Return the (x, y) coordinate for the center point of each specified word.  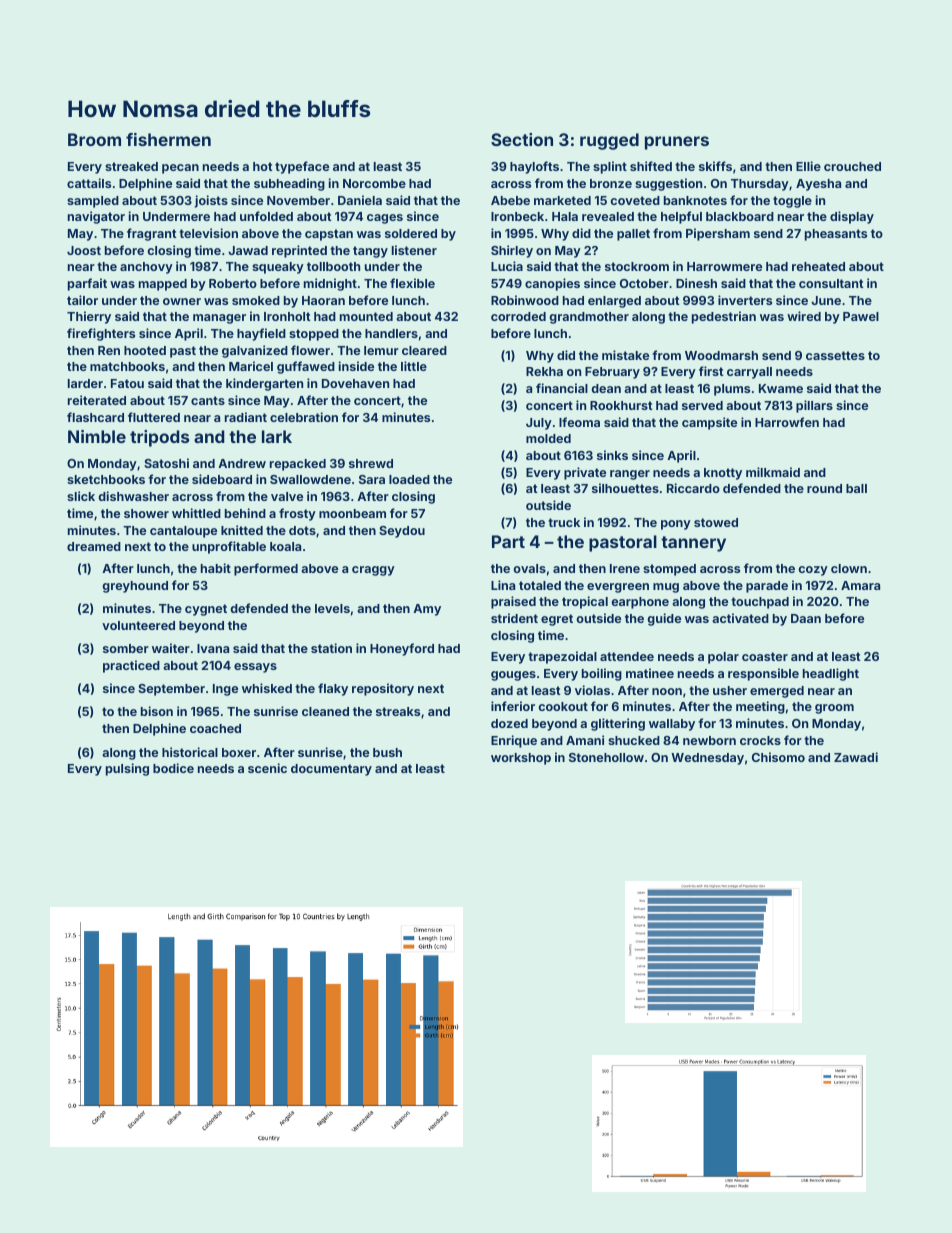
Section (522, 139)
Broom (94, 139)
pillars (814, 406)
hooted (145, 350)
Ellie (808, 166)
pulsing (127, 769)
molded (548, 438)
